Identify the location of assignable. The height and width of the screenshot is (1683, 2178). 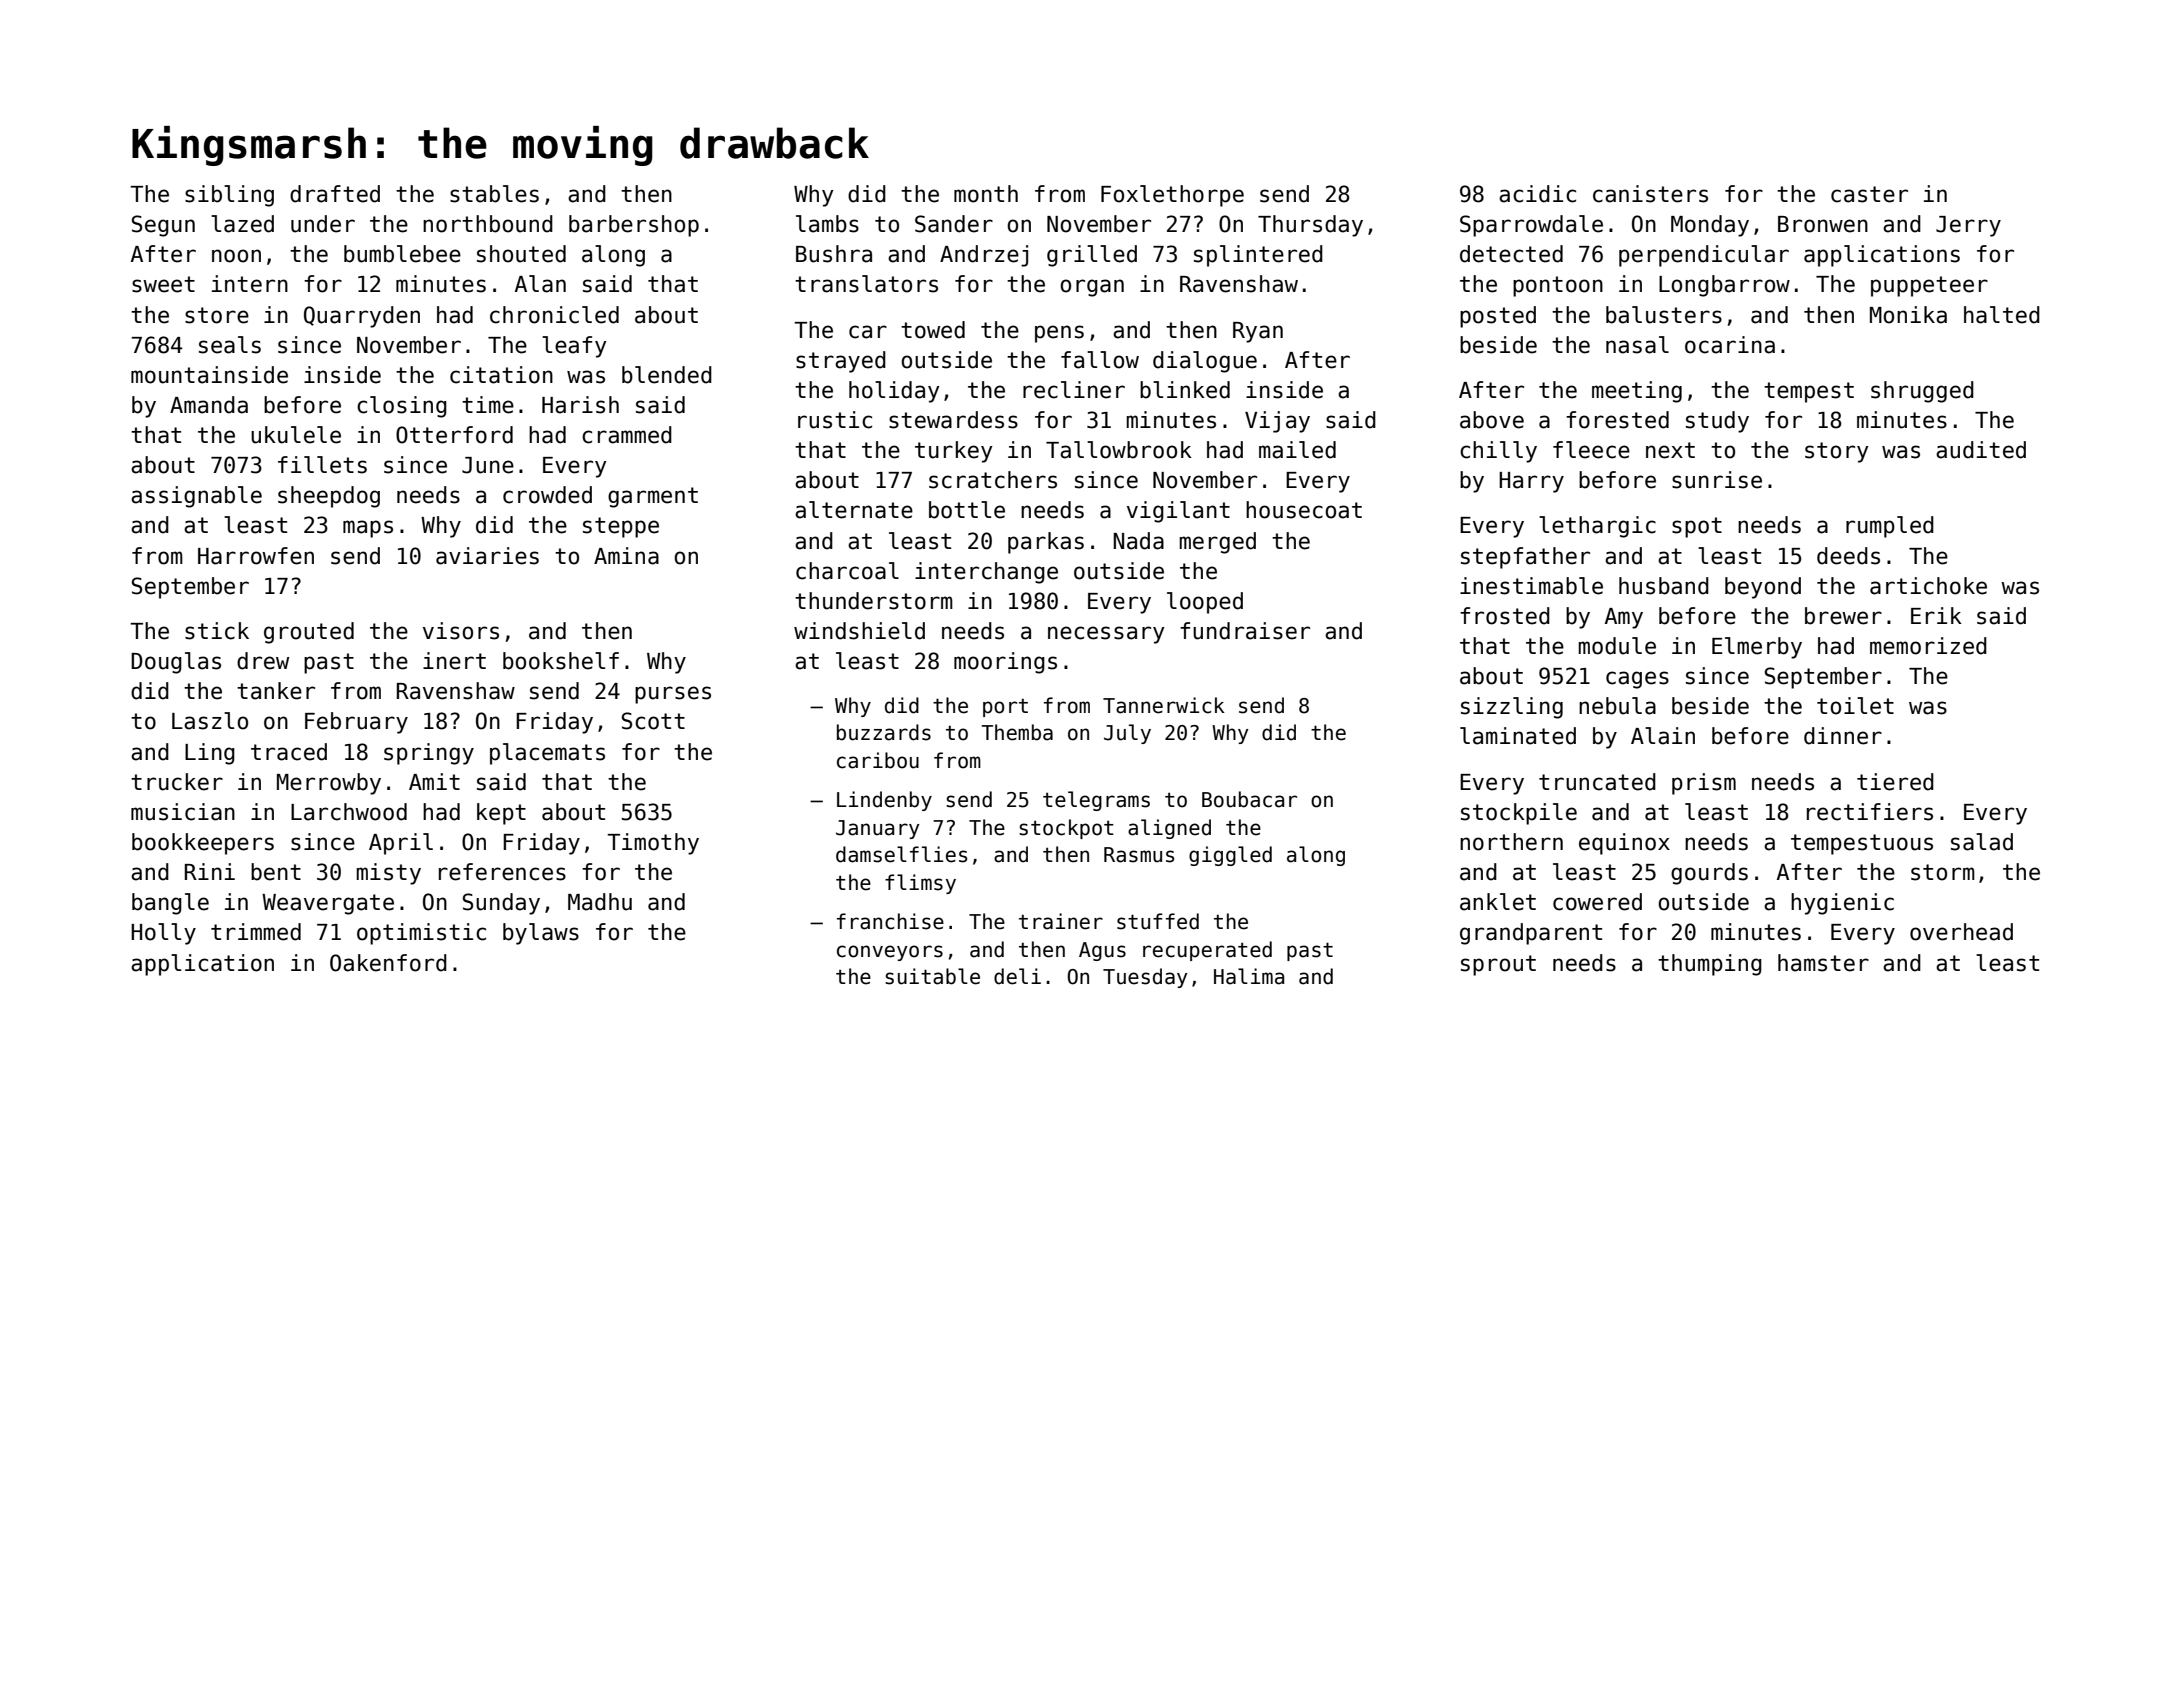
(196, 497).
